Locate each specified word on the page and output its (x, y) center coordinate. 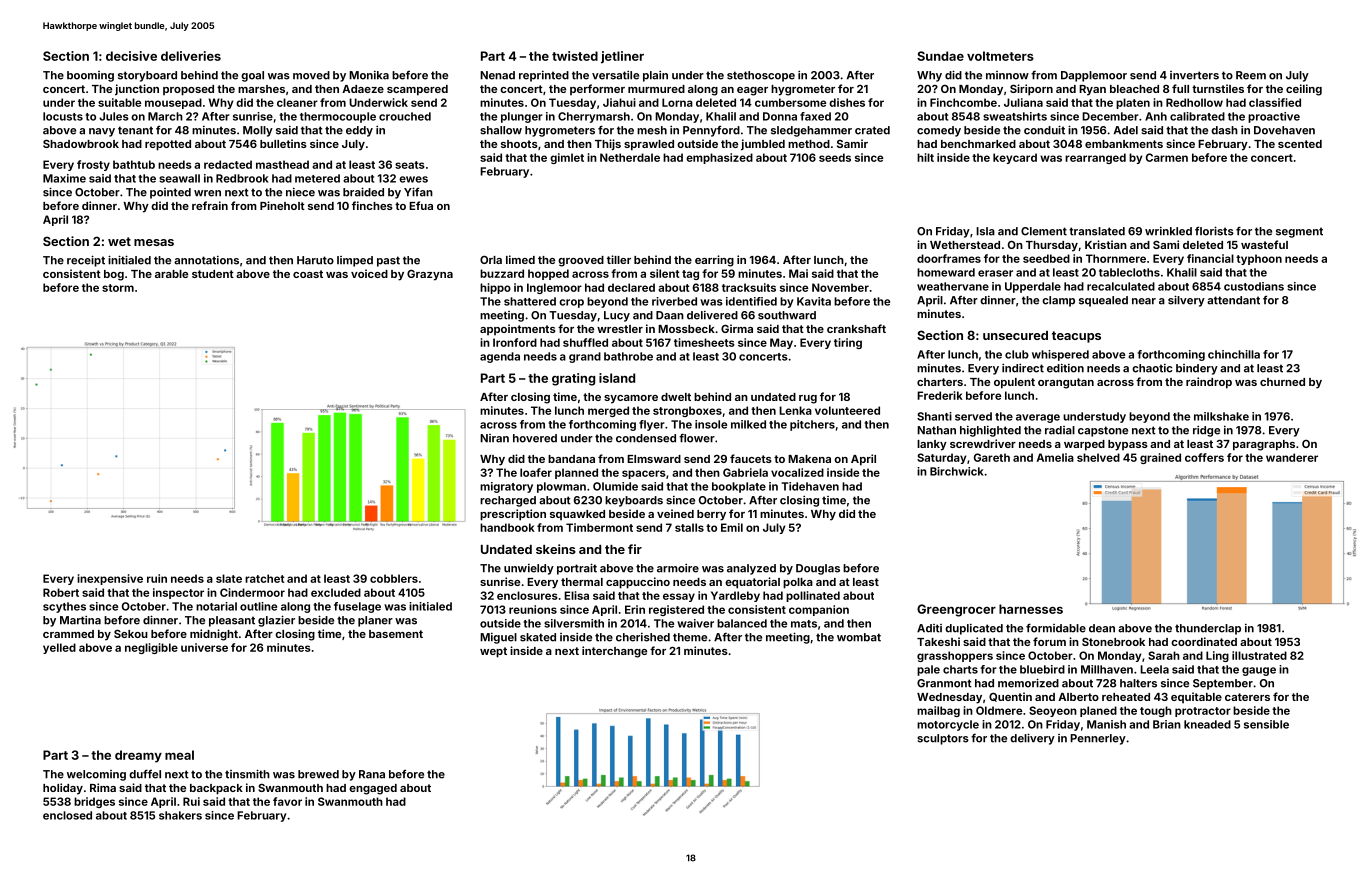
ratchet (265, 578)
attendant (1233, 300)
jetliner (622, 57)
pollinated (813, 596)
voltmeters (1000, 56)
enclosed (67, 815)
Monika (369, 75)
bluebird (1042, 669)
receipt (86, 261)
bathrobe (628, 356)
